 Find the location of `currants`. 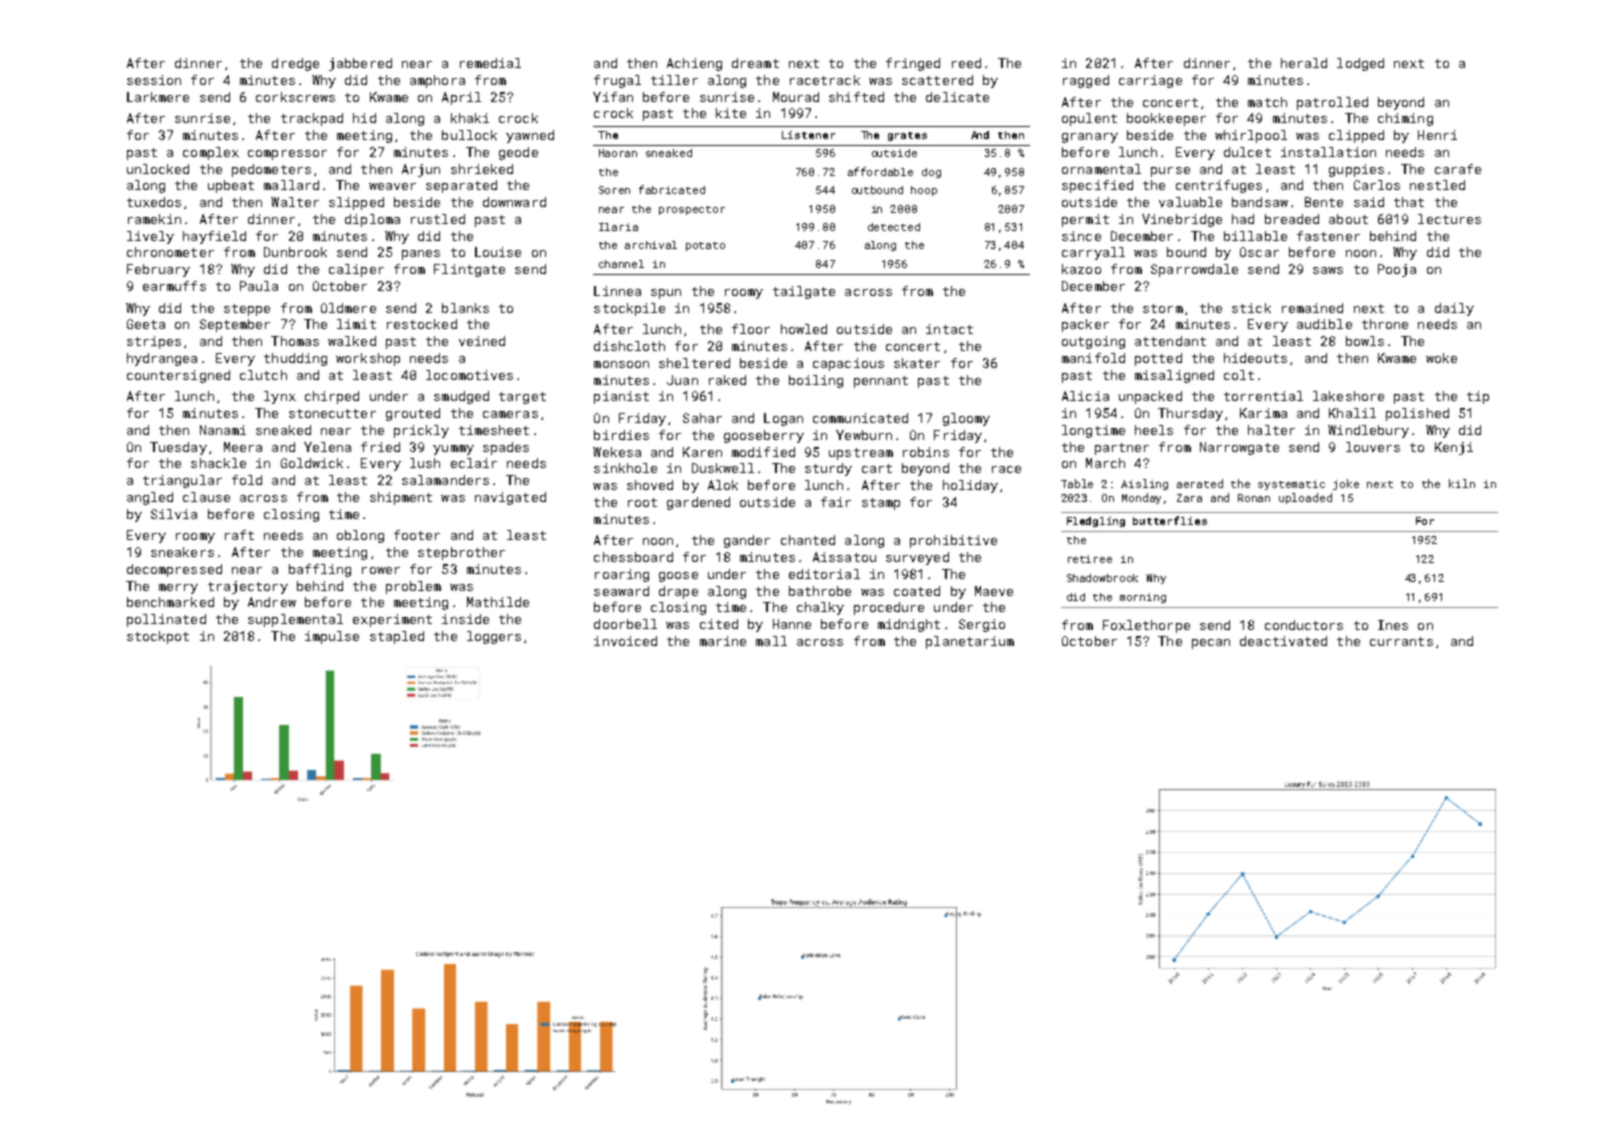

currants is located at coordinates (1401, 641).
